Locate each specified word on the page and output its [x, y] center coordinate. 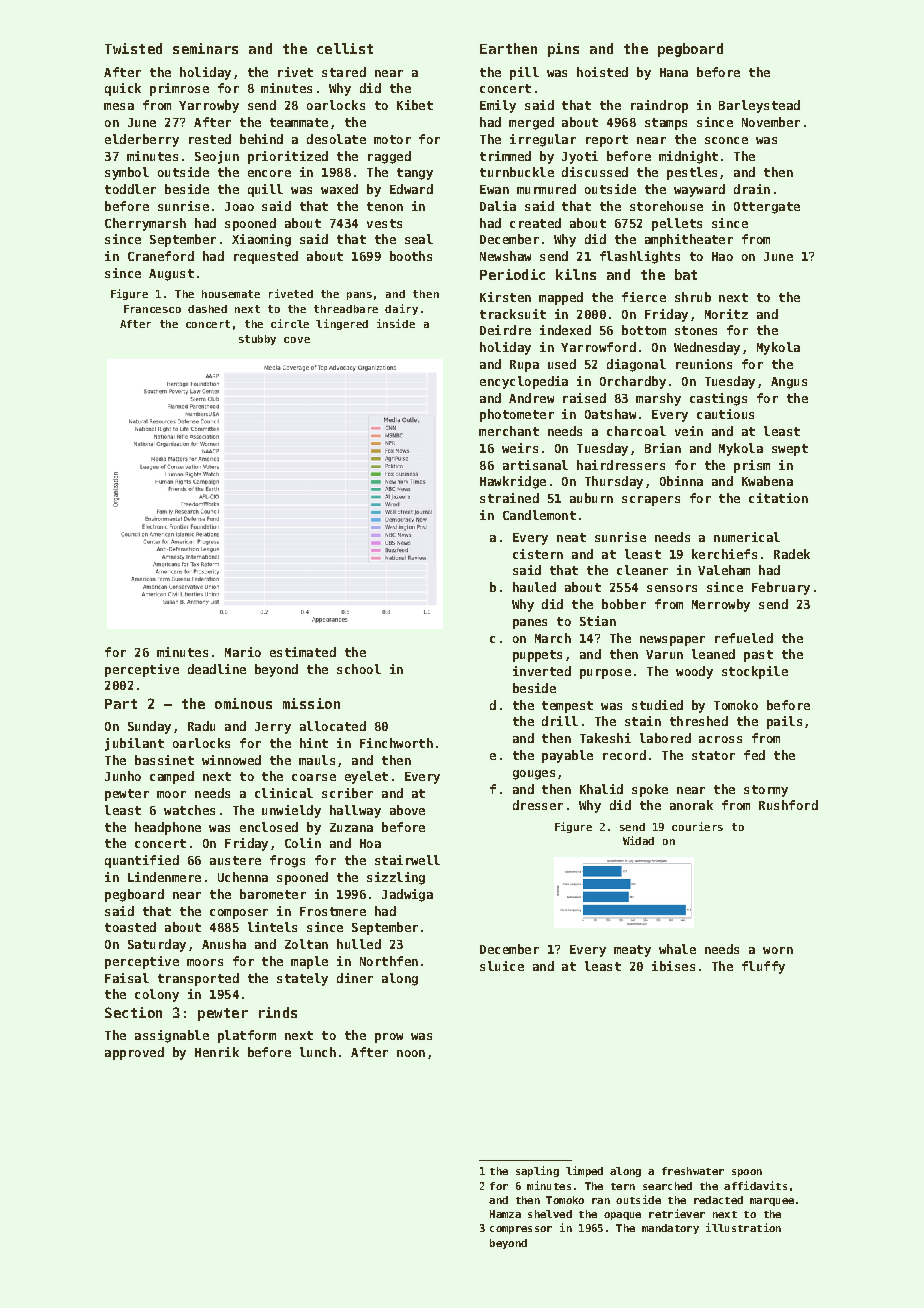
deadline [217, 669]
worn [778, 950]
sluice [502, 966]
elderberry [142, 140]
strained [509, 498]
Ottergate [767, 208]
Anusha [224, 944]
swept [790, 450]
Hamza [505, 1214]
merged [531, 123]
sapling [537, 1171]
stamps [666, 124]
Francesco [152, 309]
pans [359, 296]
